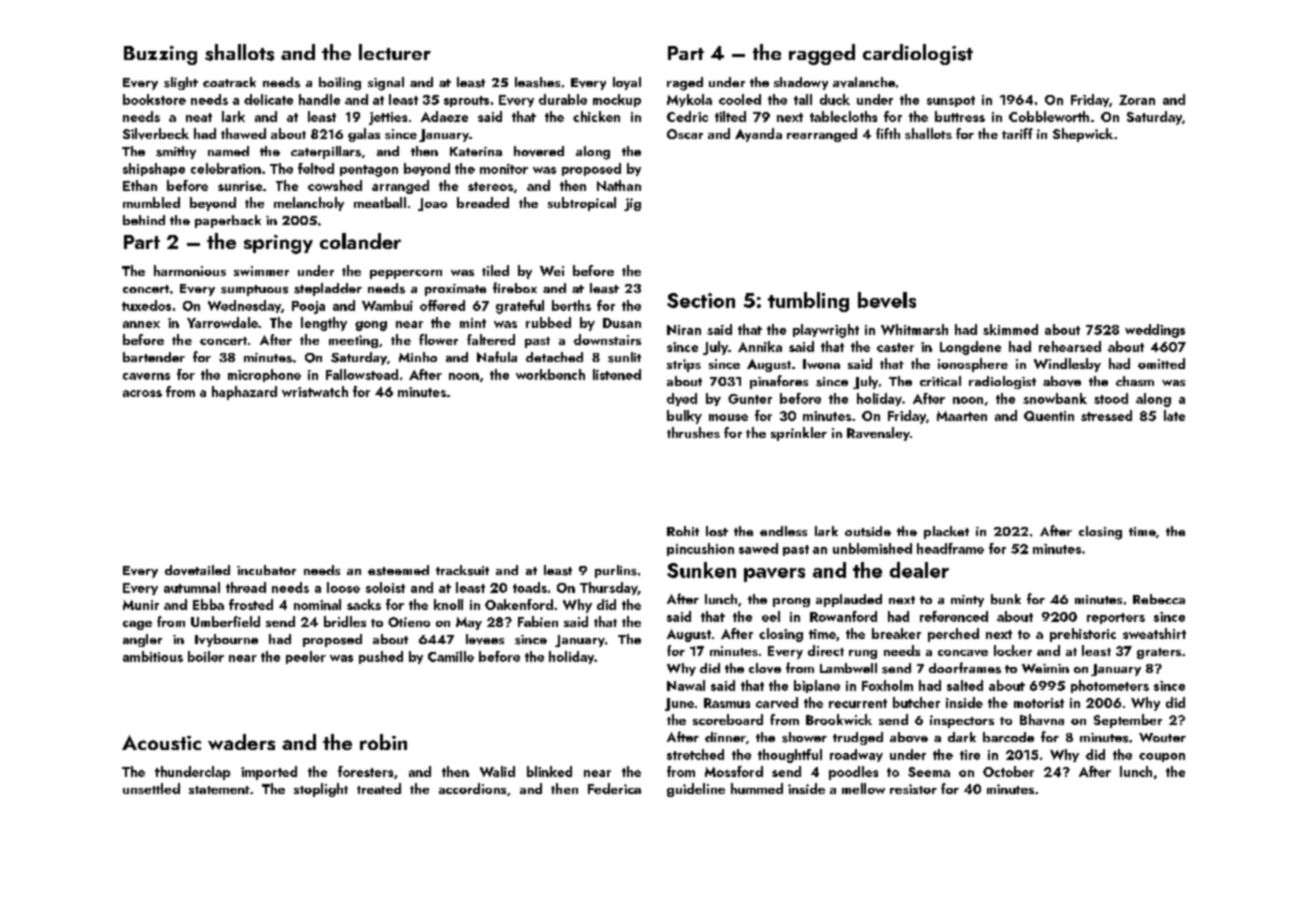 This screenshot has height=924, width=1308. I want to click on purlins, so click(616, 571).
